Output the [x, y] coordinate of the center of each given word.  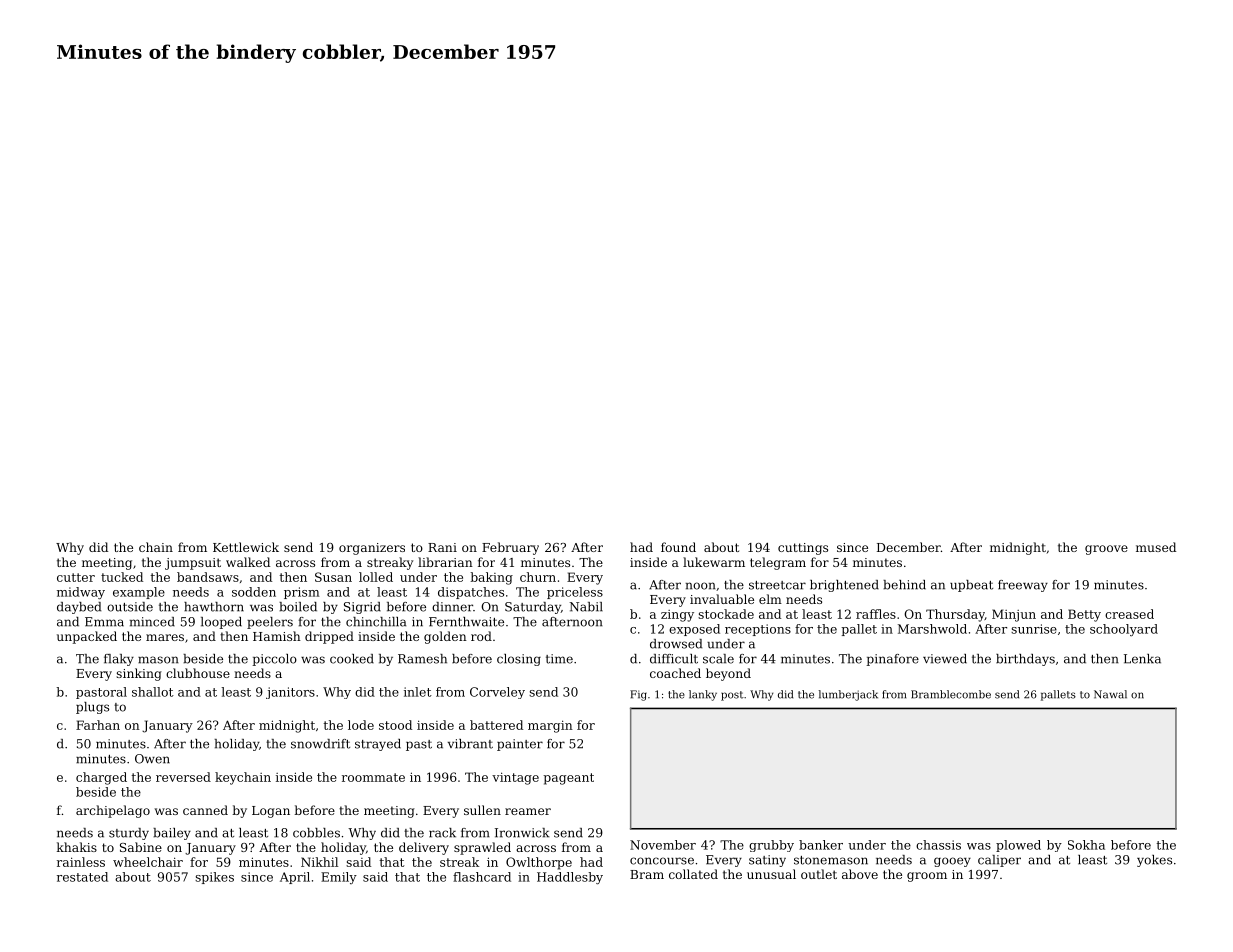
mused [1156, 547]
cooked [352, 659]
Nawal [1110, 694]
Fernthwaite [466, 622]
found [678, 547]
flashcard [482, 877]
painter [520, 745]
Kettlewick [246, 547]
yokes [1154, 861]
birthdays [1025, 660]
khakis [77, 847]
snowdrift [320, 744]
